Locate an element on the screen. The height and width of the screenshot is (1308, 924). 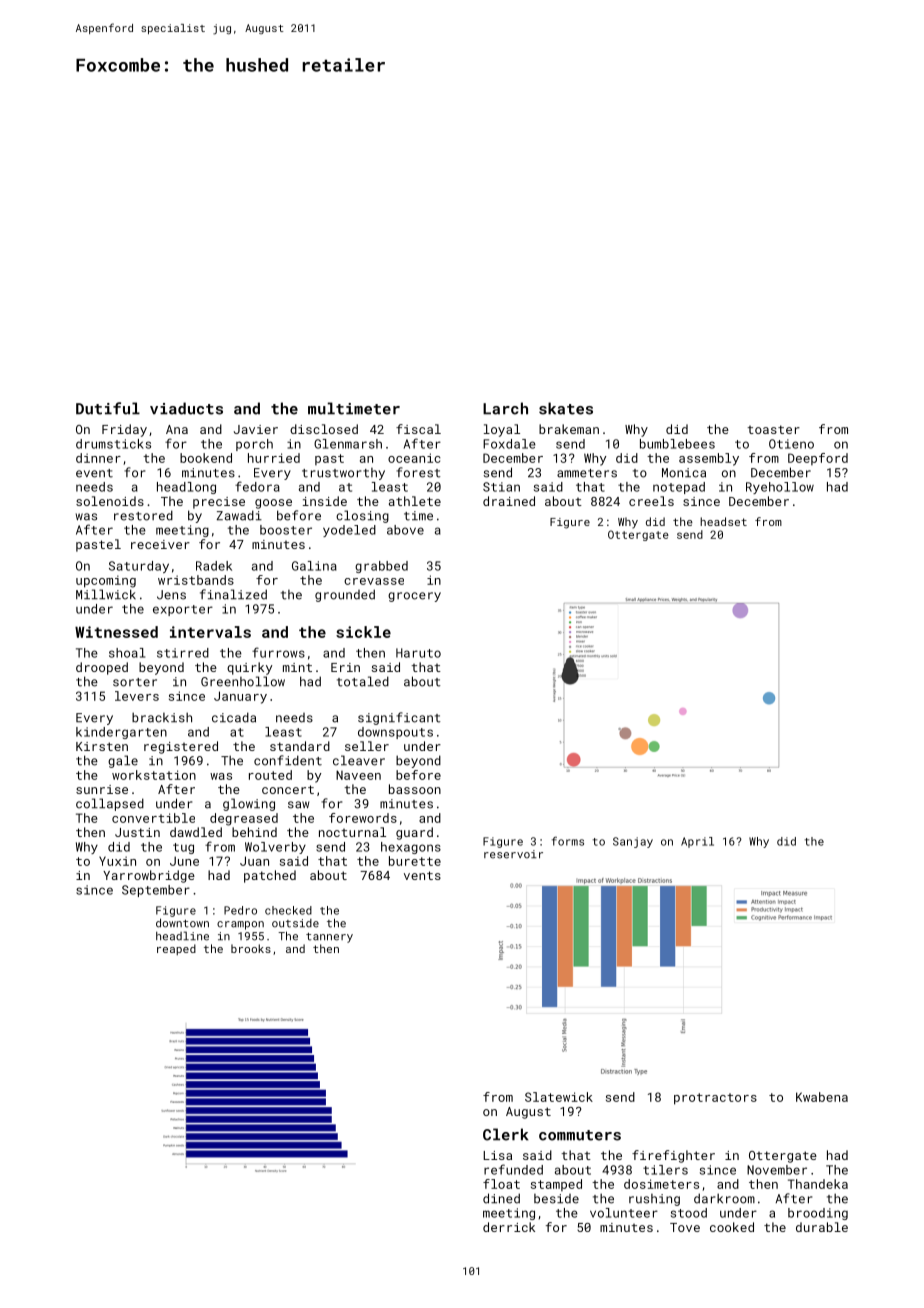
Dutiful is located at coordinates (108, 408).
